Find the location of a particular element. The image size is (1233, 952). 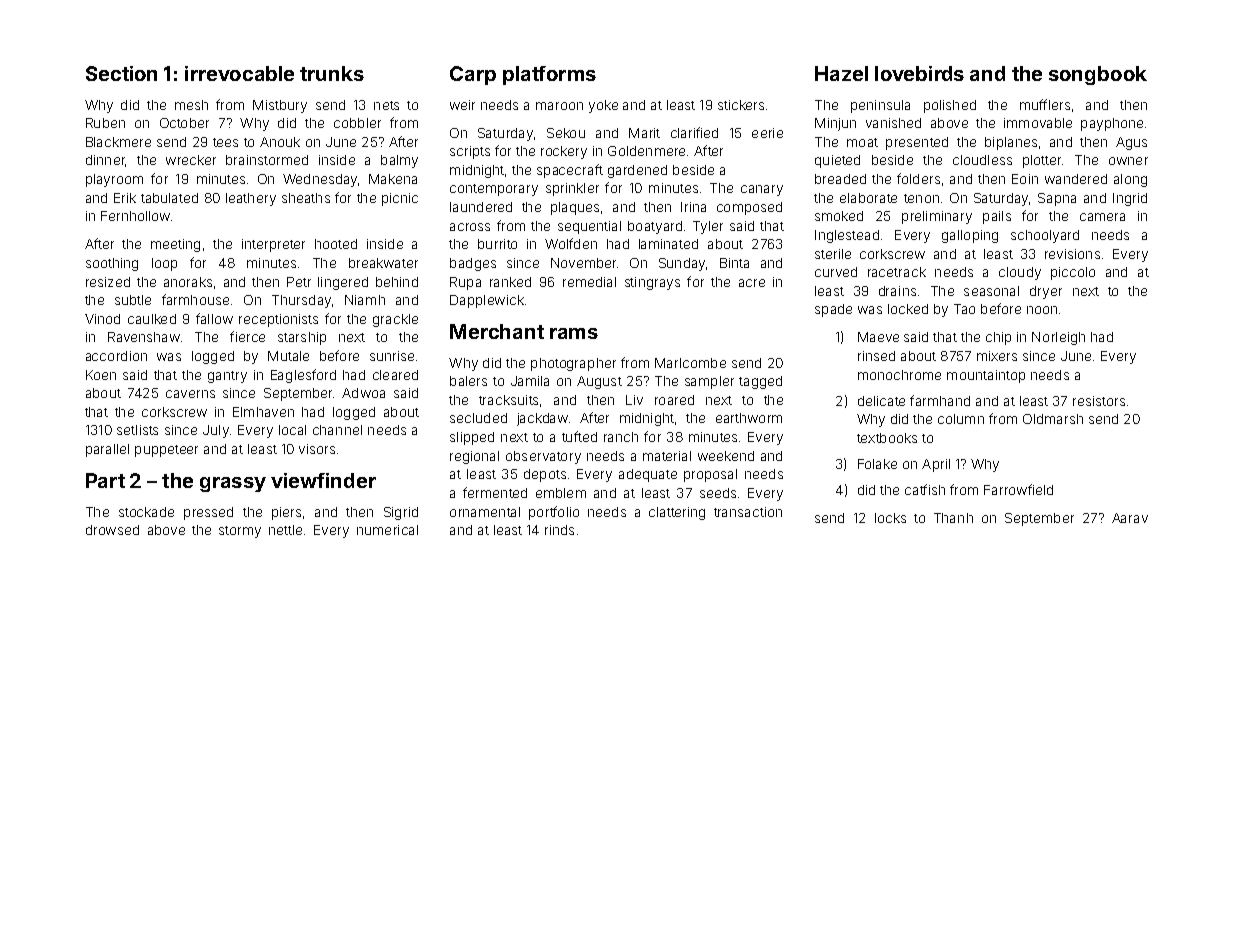

slipped is located at coordinates (472, 438).
